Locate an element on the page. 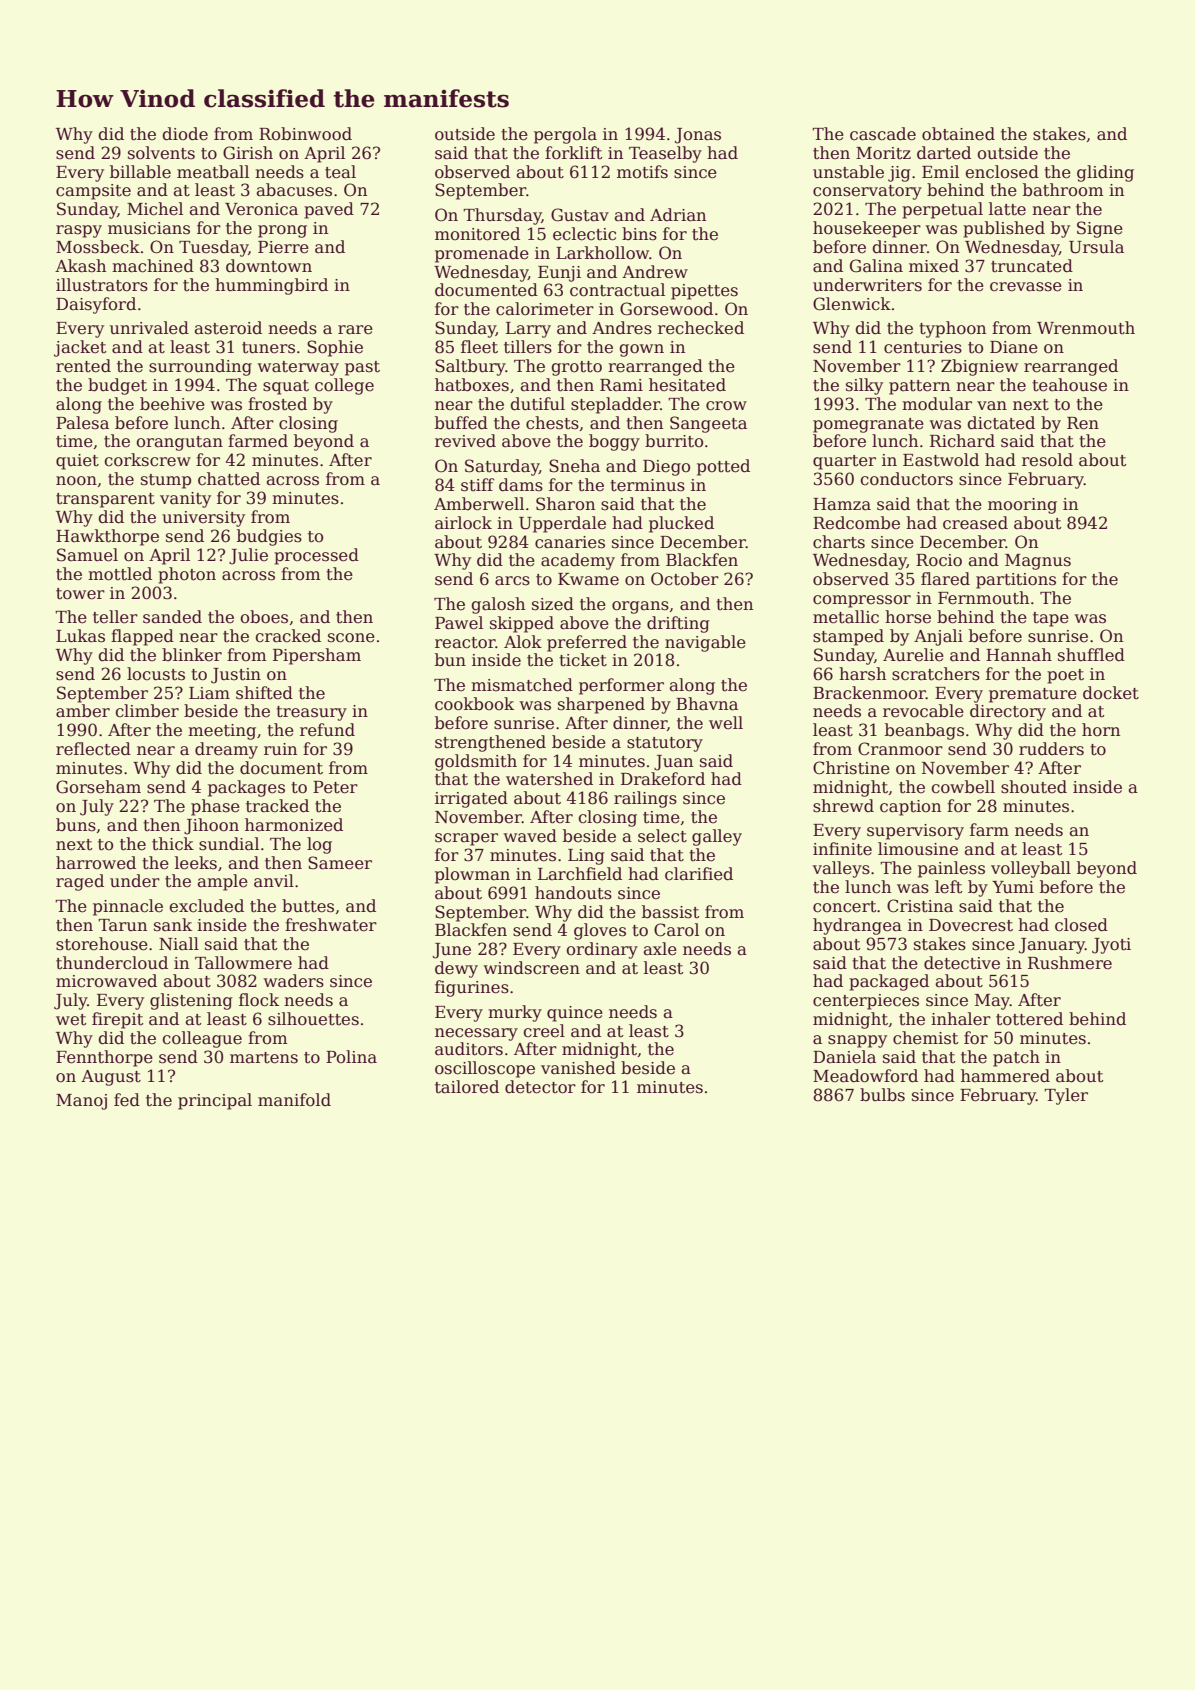 The image size is (1195, 1690). bins is located at coordinates (639, 234).
